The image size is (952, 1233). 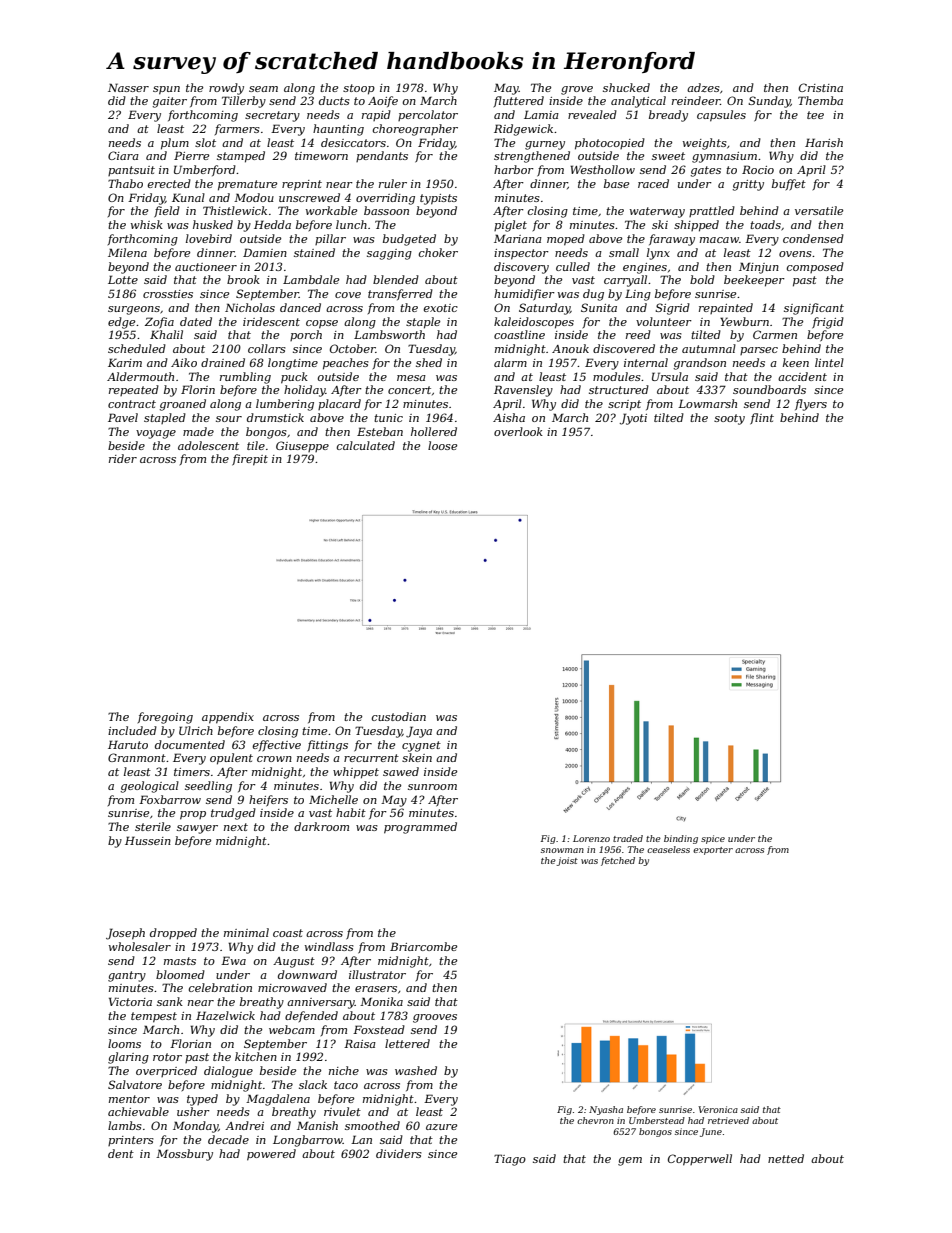 What do you see at coordinates (419, 732) in the image?
I see `Jaya` at bounding box center [419, 732].
